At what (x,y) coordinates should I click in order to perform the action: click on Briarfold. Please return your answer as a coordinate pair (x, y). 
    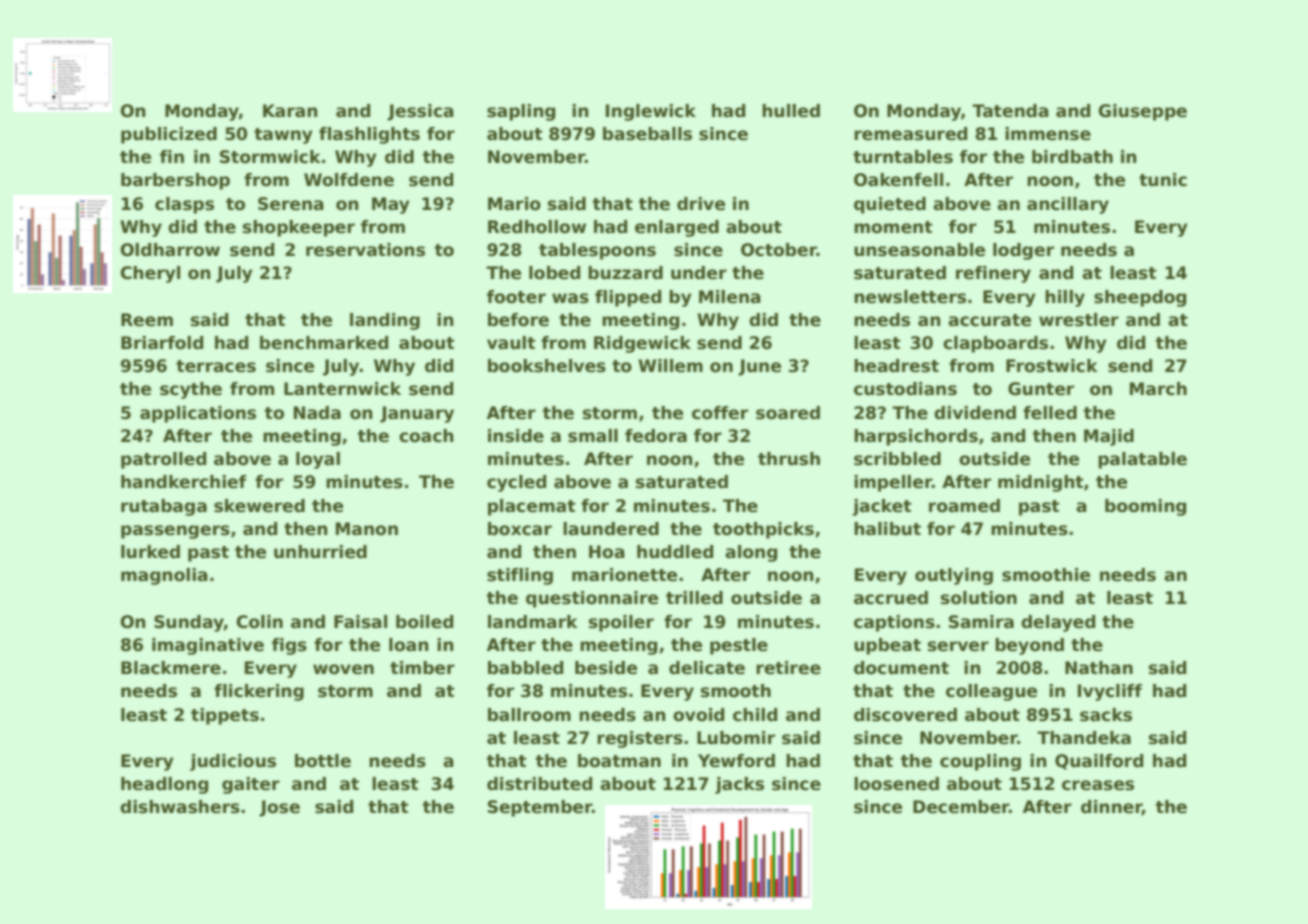
    Looking at the image, I should click on (162, 343).
